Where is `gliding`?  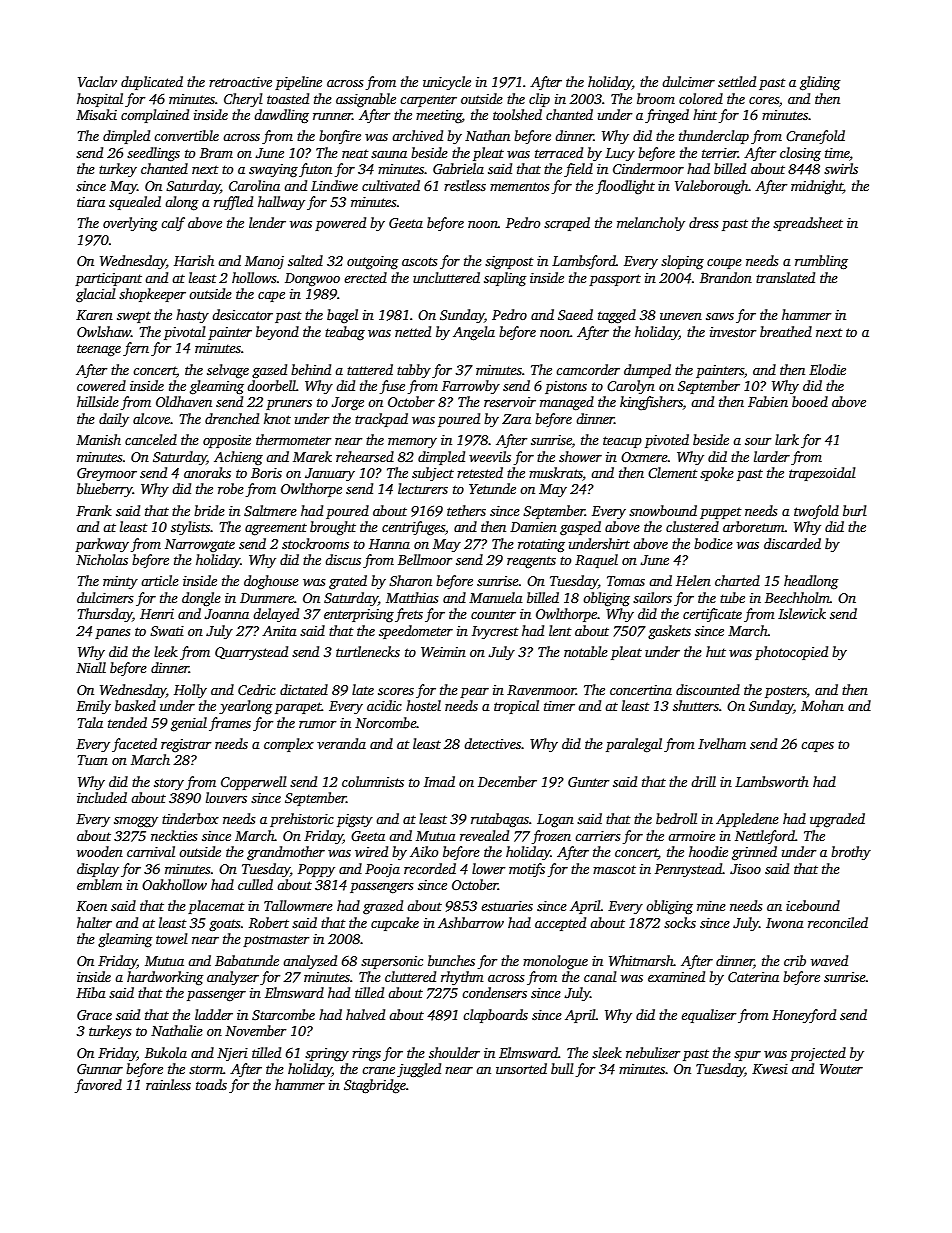
gliding is located at coordinates (820, 83).
